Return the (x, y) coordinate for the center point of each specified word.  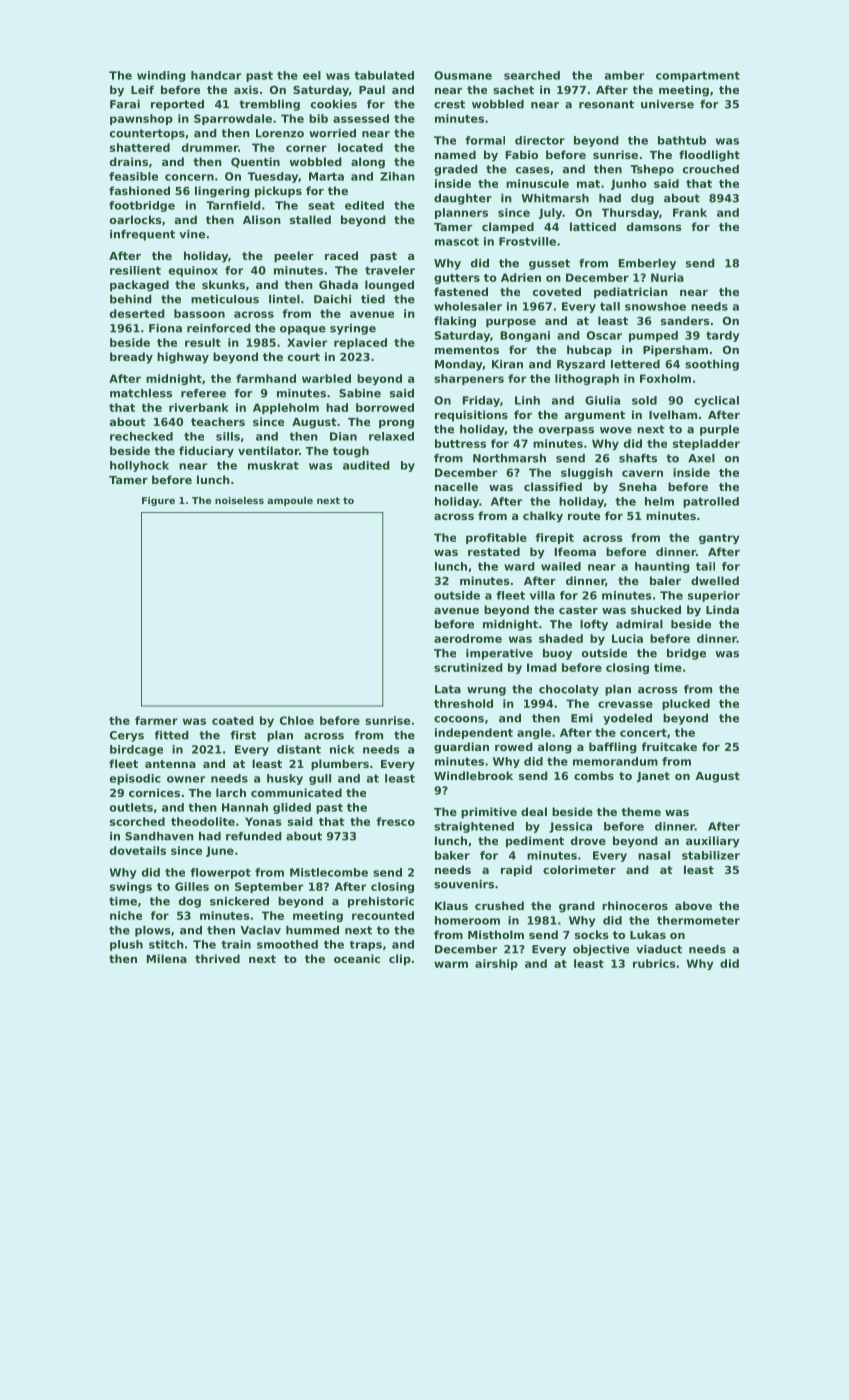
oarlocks (136, 219)
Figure (158, 501)
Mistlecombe (329, 872)
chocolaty (569, 690)
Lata (448, 689)
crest (449, 104)
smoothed (287, 944)
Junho (629, 184)
